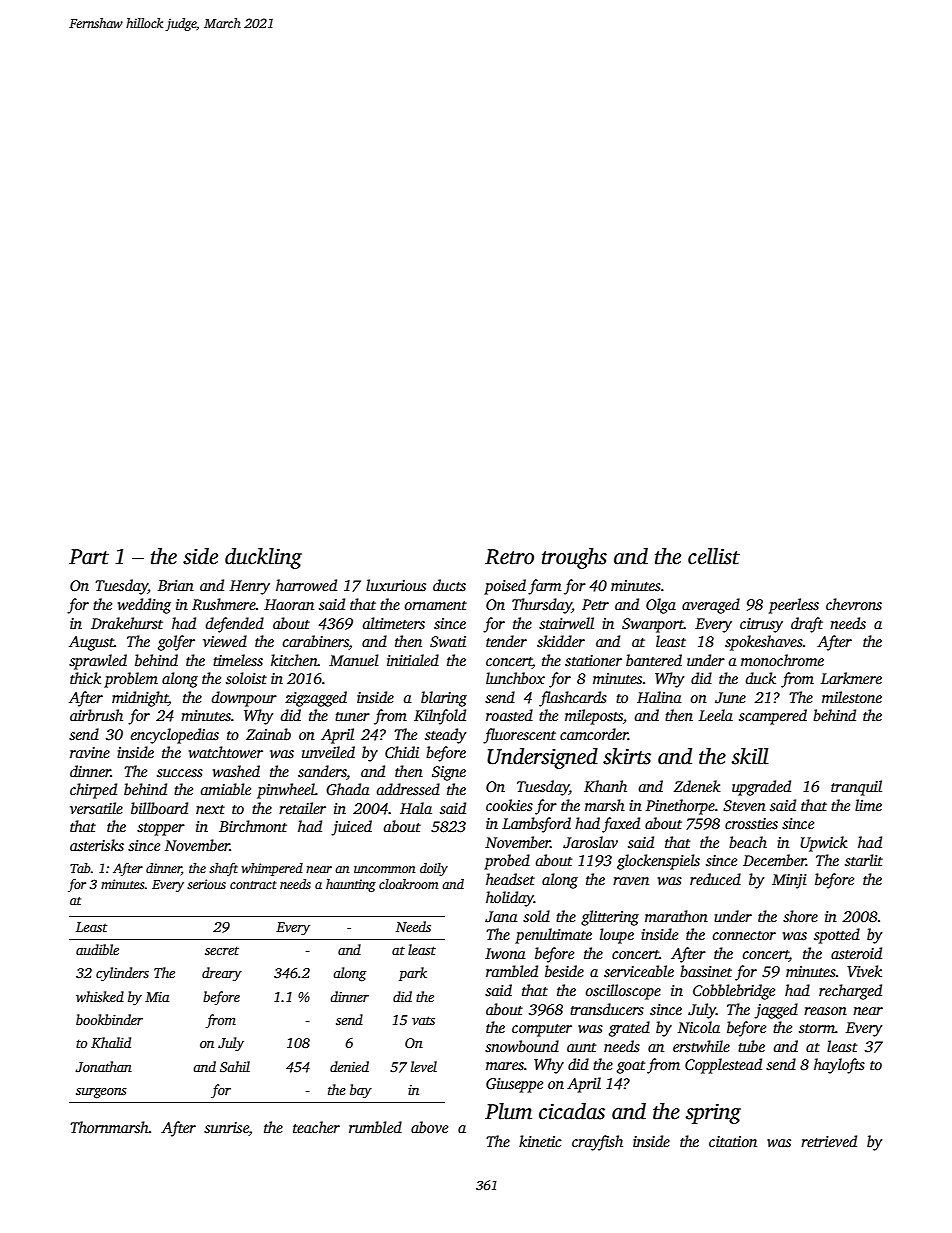 This document has width=952, height=1233. What do you see at coordinates (852, 697) in the document?
I see `milestone` at bounding box center [852, 697].
